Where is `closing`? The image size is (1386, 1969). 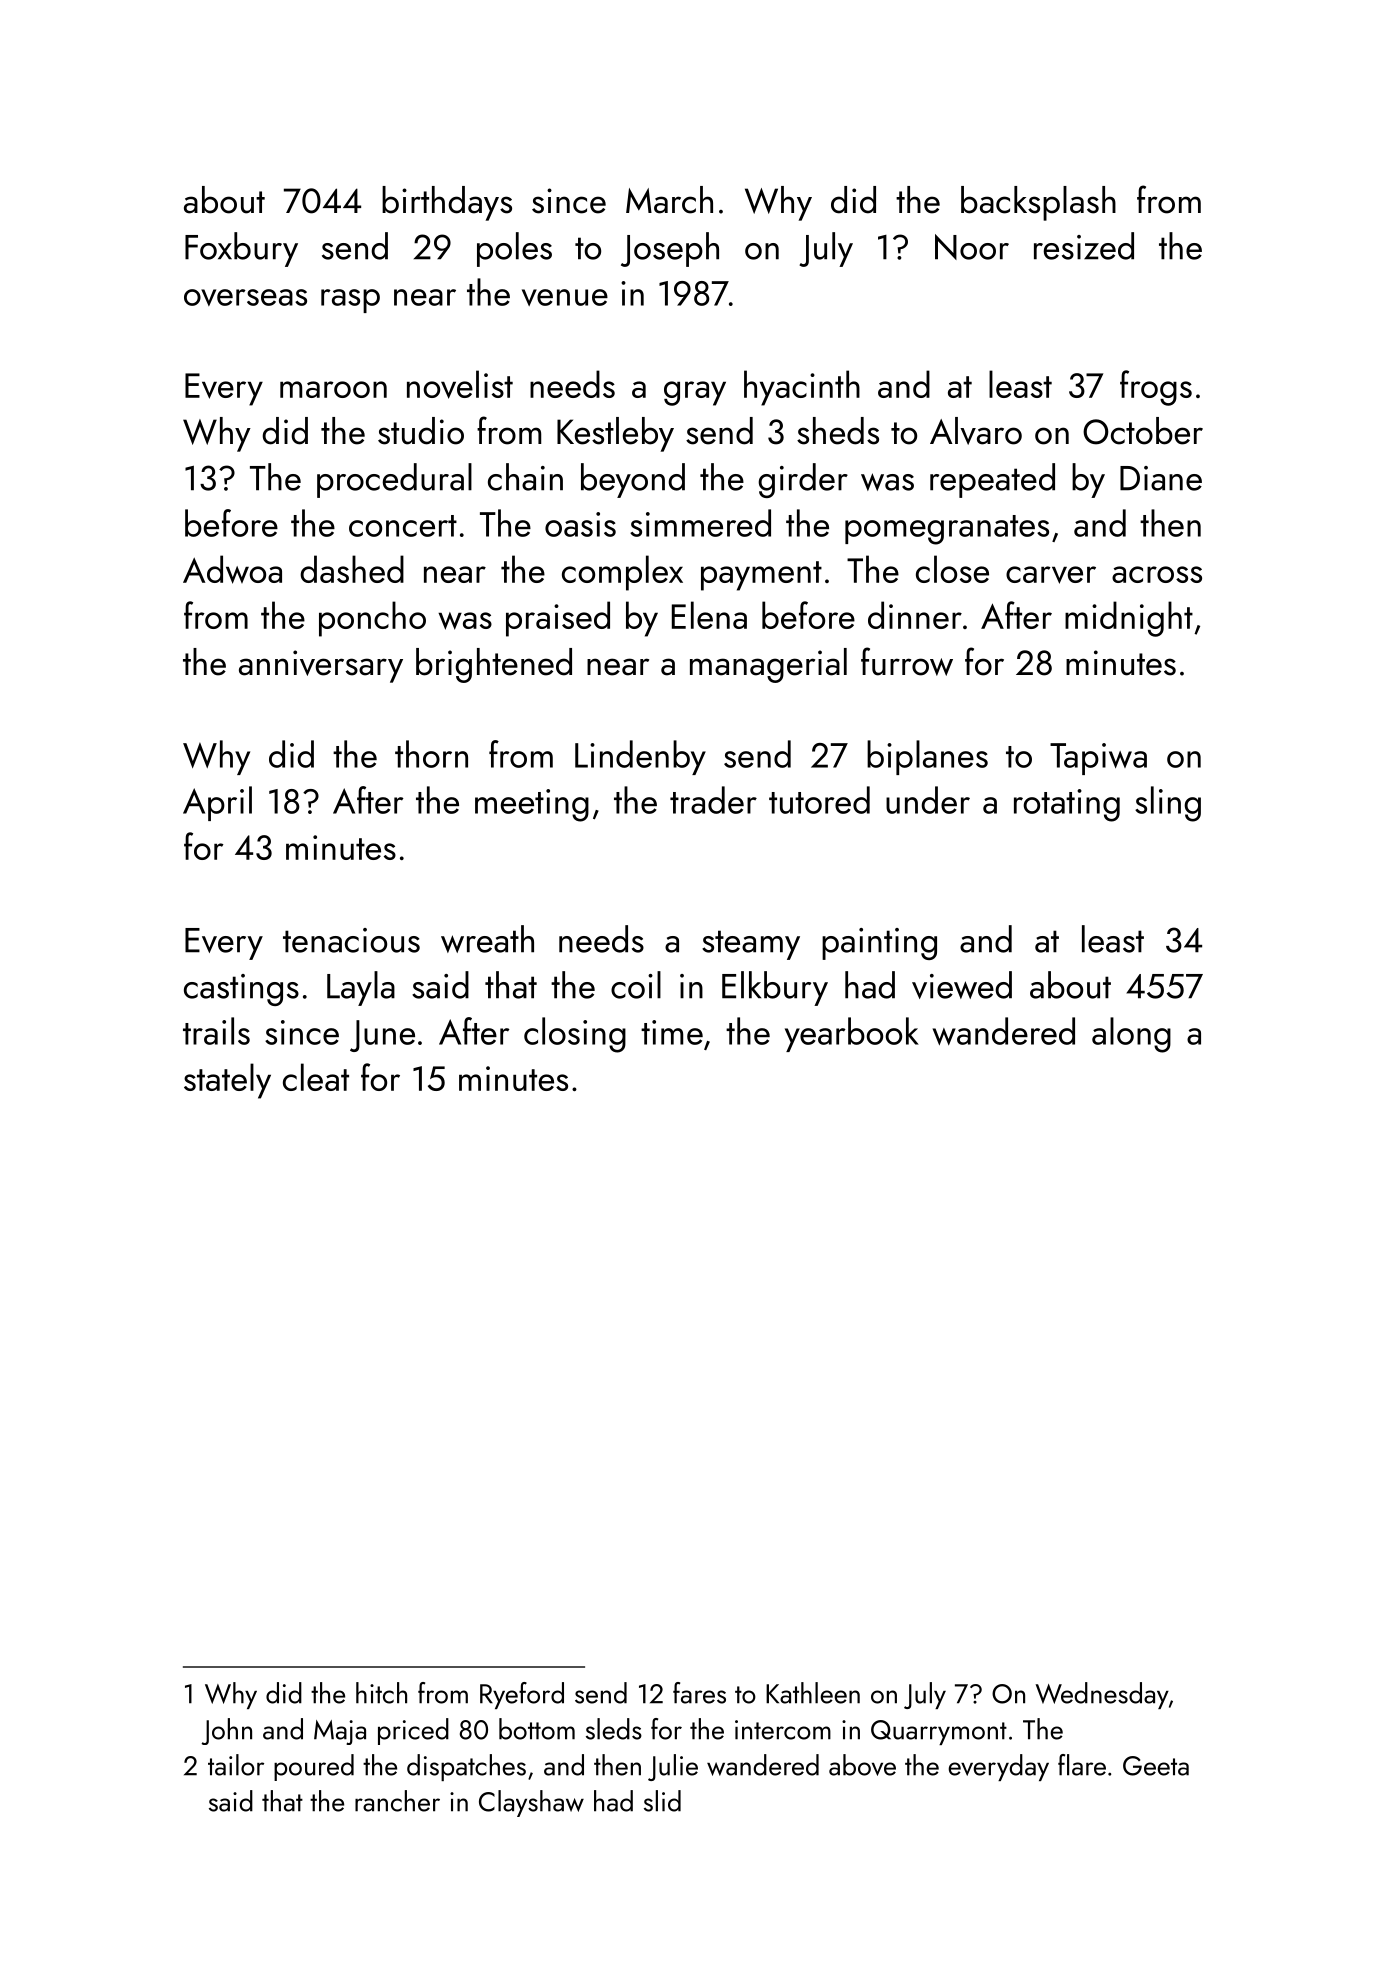 closing is located at coordinates (575, 1035).
